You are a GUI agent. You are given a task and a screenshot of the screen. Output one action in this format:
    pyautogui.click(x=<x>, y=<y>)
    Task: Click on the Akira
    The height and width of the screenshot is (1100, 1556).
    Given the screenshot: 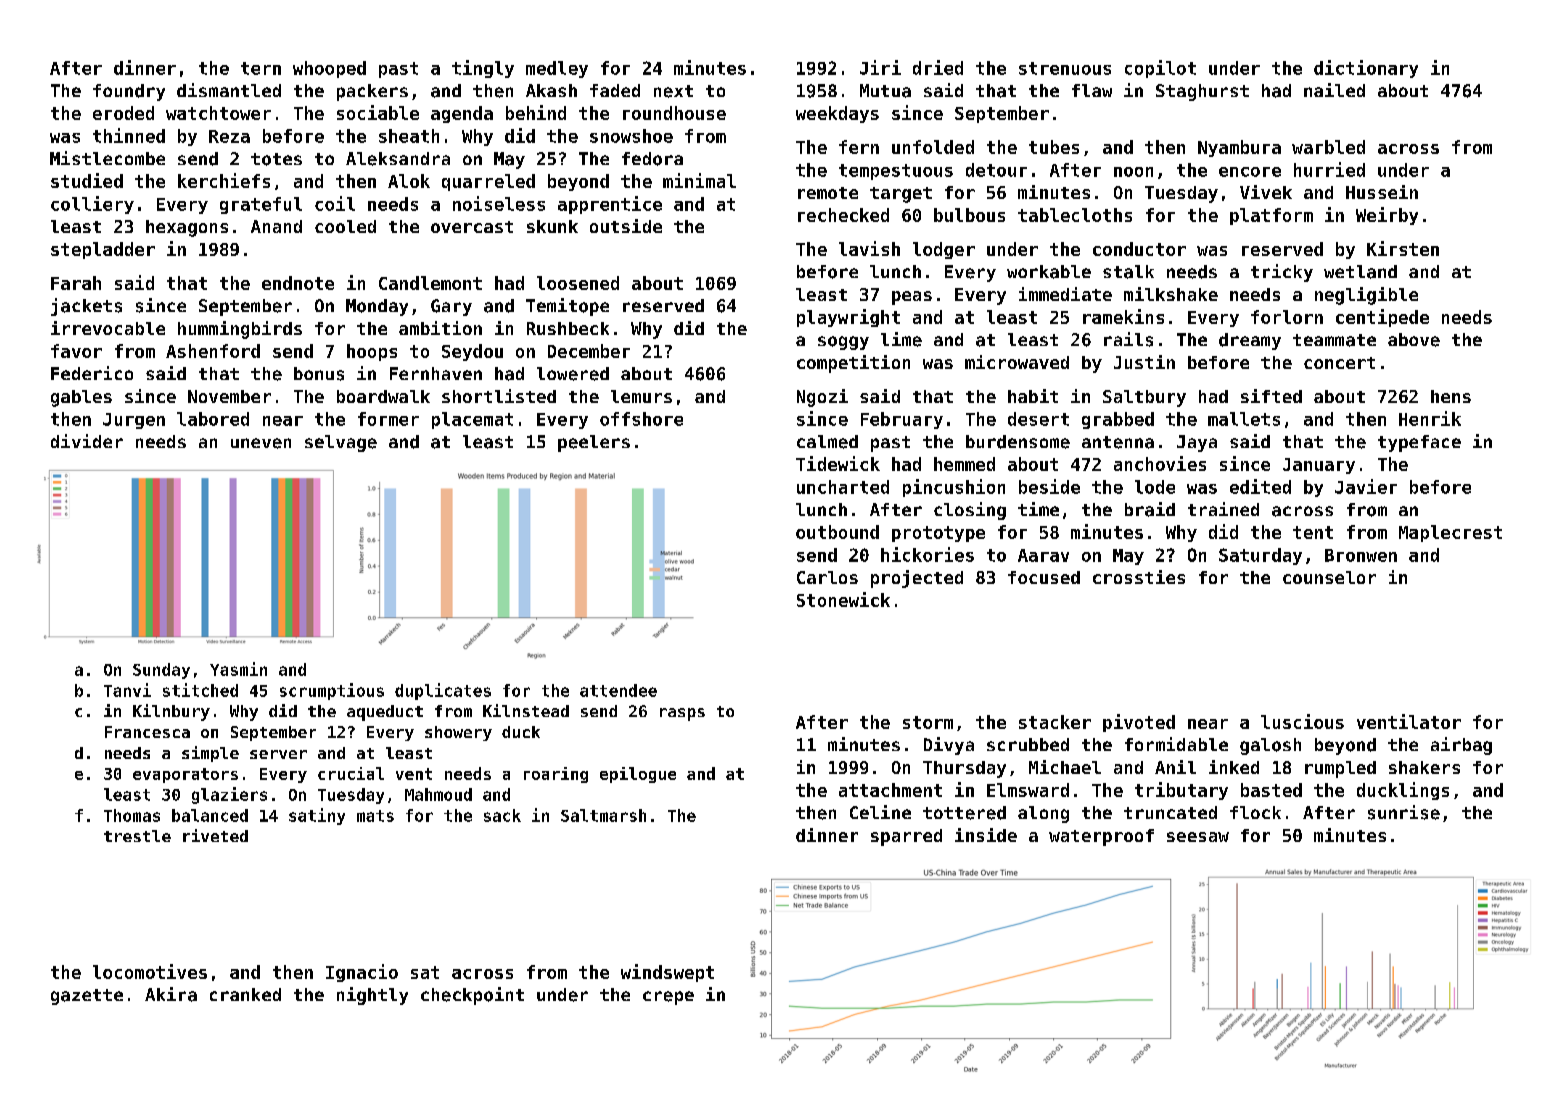 What is the action you would take?
    pyautogui.click(x=171, y=994)
